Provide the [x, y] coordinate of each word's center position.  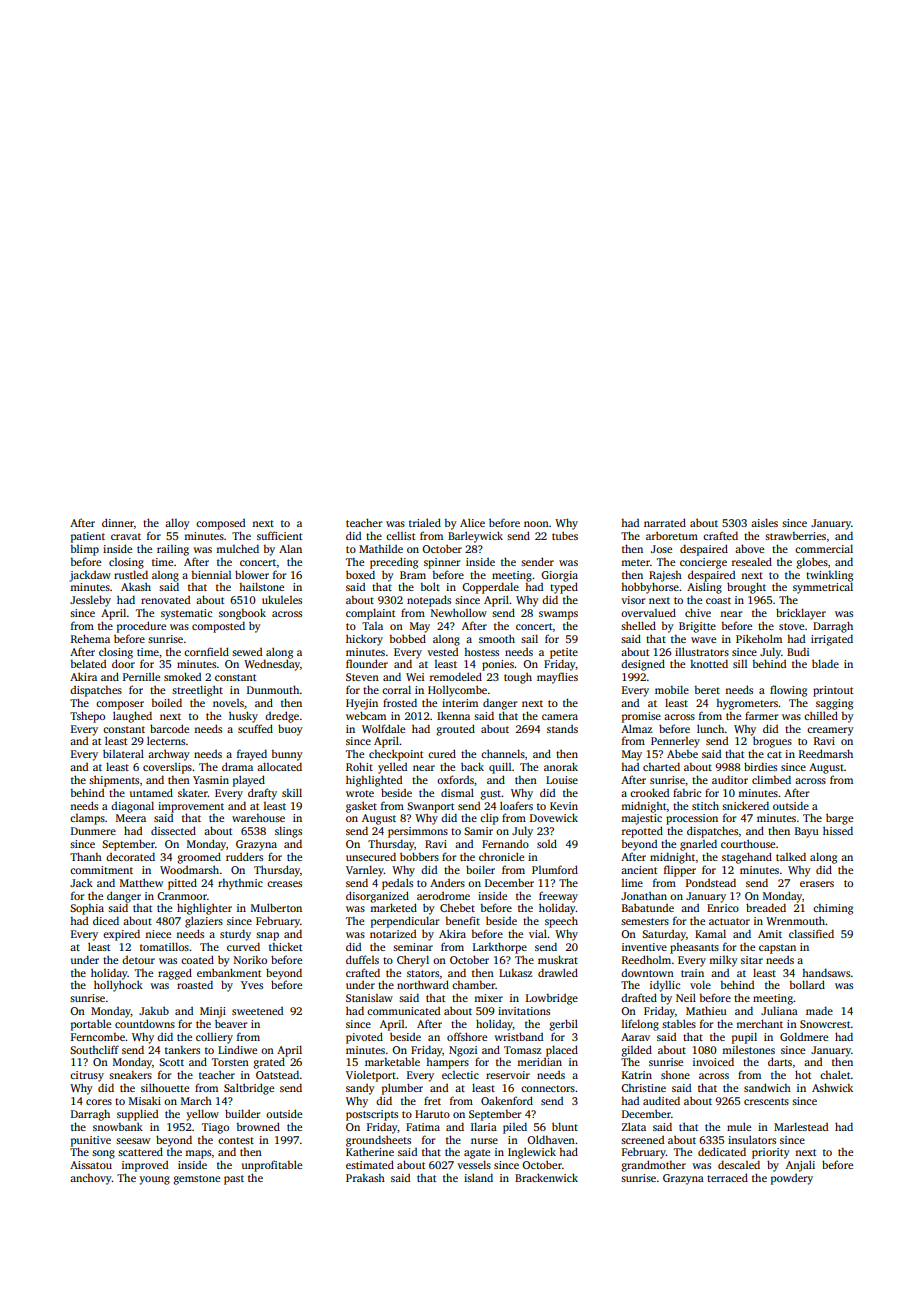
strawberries [795, 536]
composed [220, 524]
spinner [442, 563]
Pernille [141, 676]
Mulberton [276, 907]
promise [641, 717]
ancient [639, 870]
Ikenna [453, 715]
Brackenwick [546, 1177]
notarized [393, 934]
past [234, 1180]
